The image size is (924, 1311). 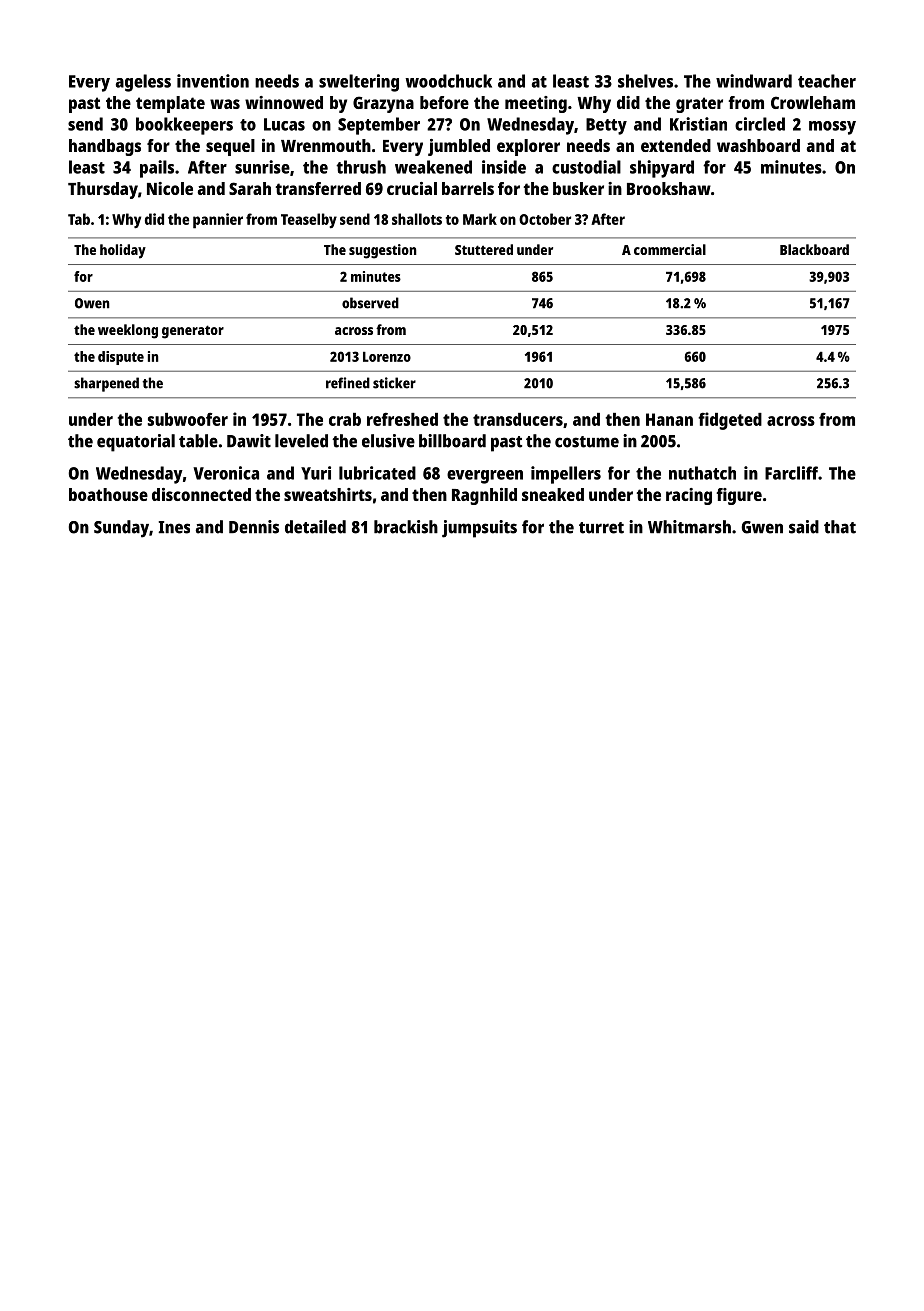 I want to click on Wrenmouth, so click(x=326, y=145).
